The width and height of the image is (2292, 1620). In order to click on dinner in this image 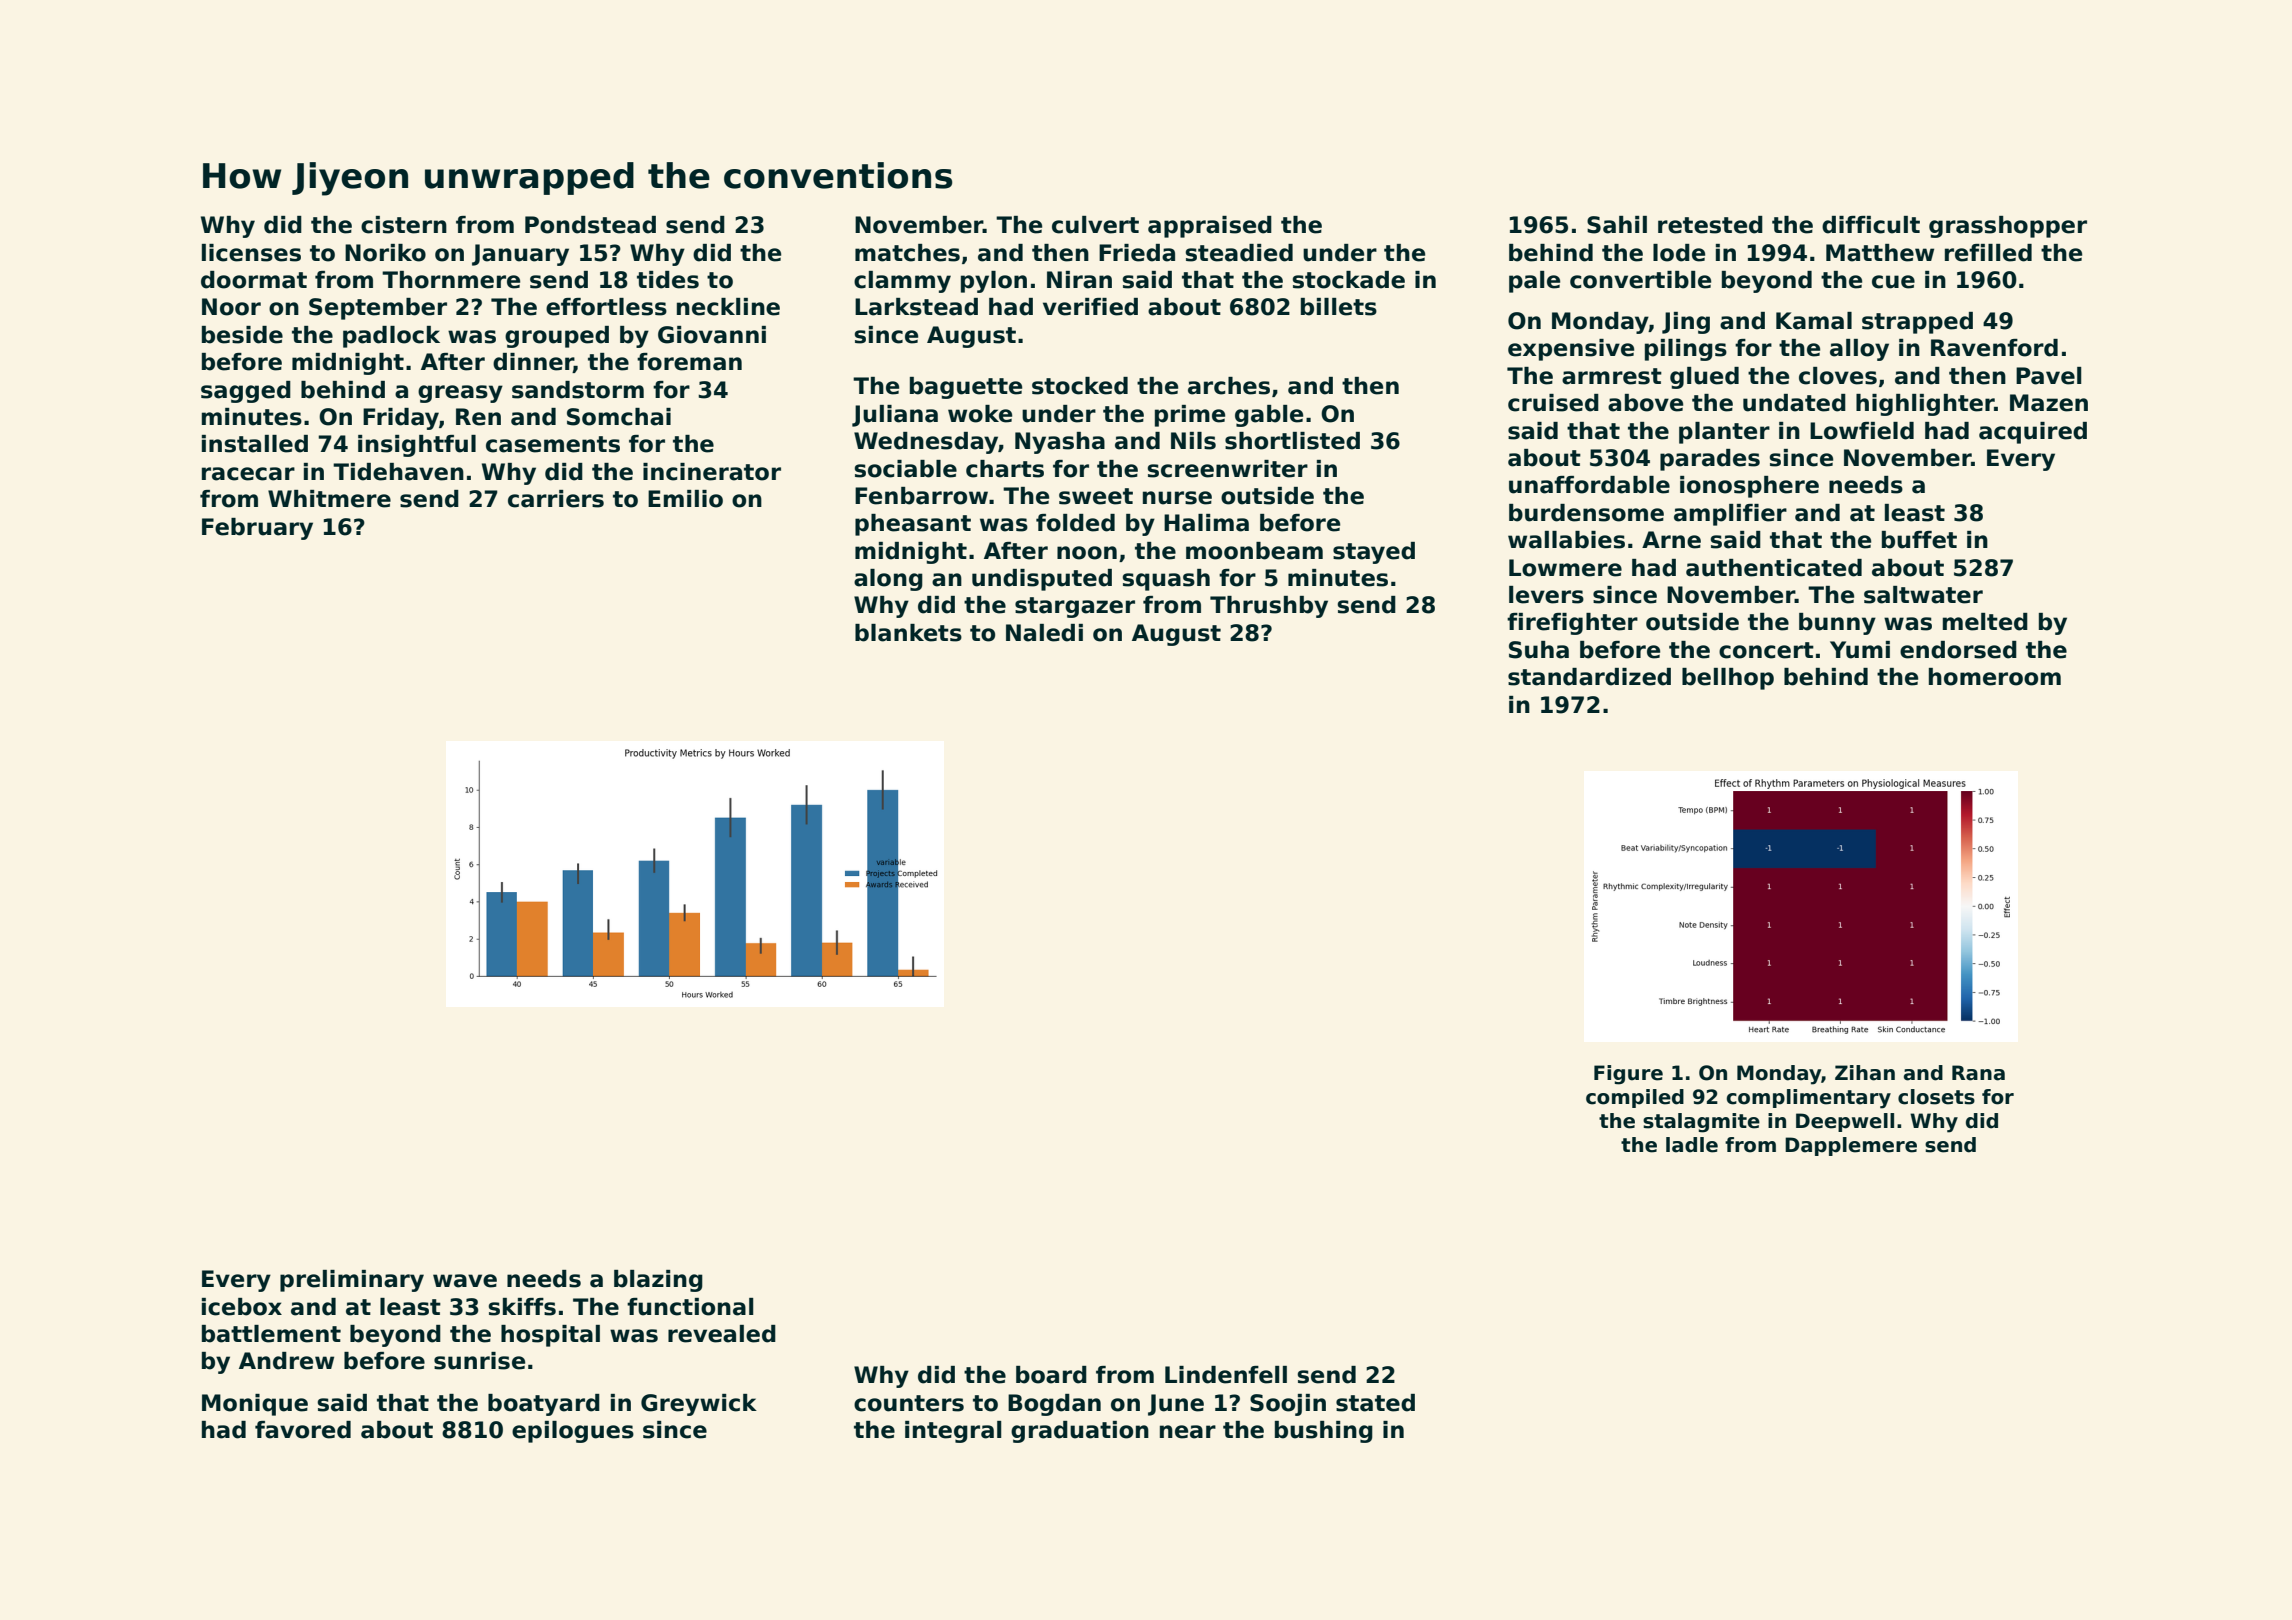, I will do `click(533, 363)`.
